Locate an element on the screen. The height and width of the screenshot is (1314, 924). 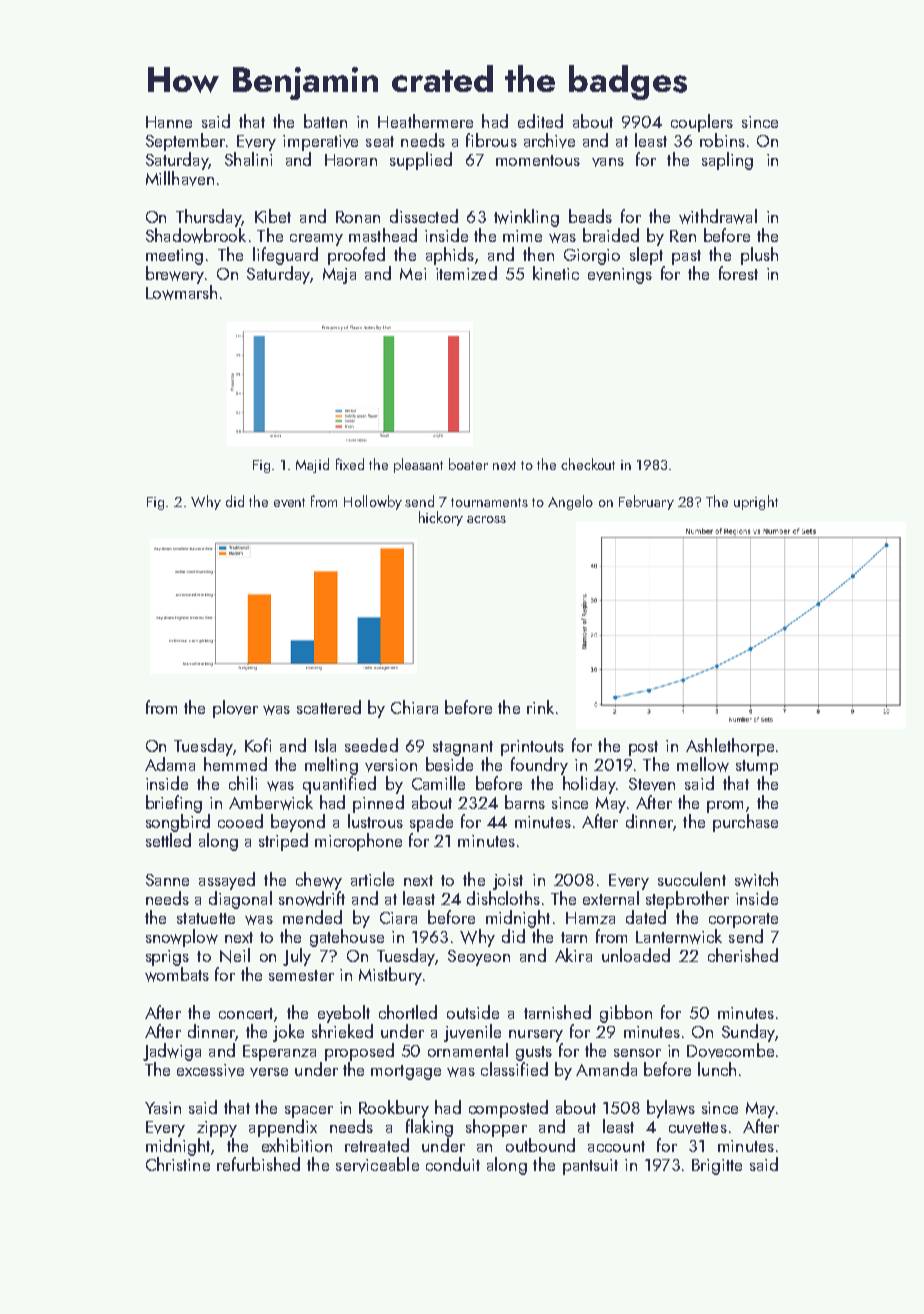
zippy is located at coordinates (217, 1129).
